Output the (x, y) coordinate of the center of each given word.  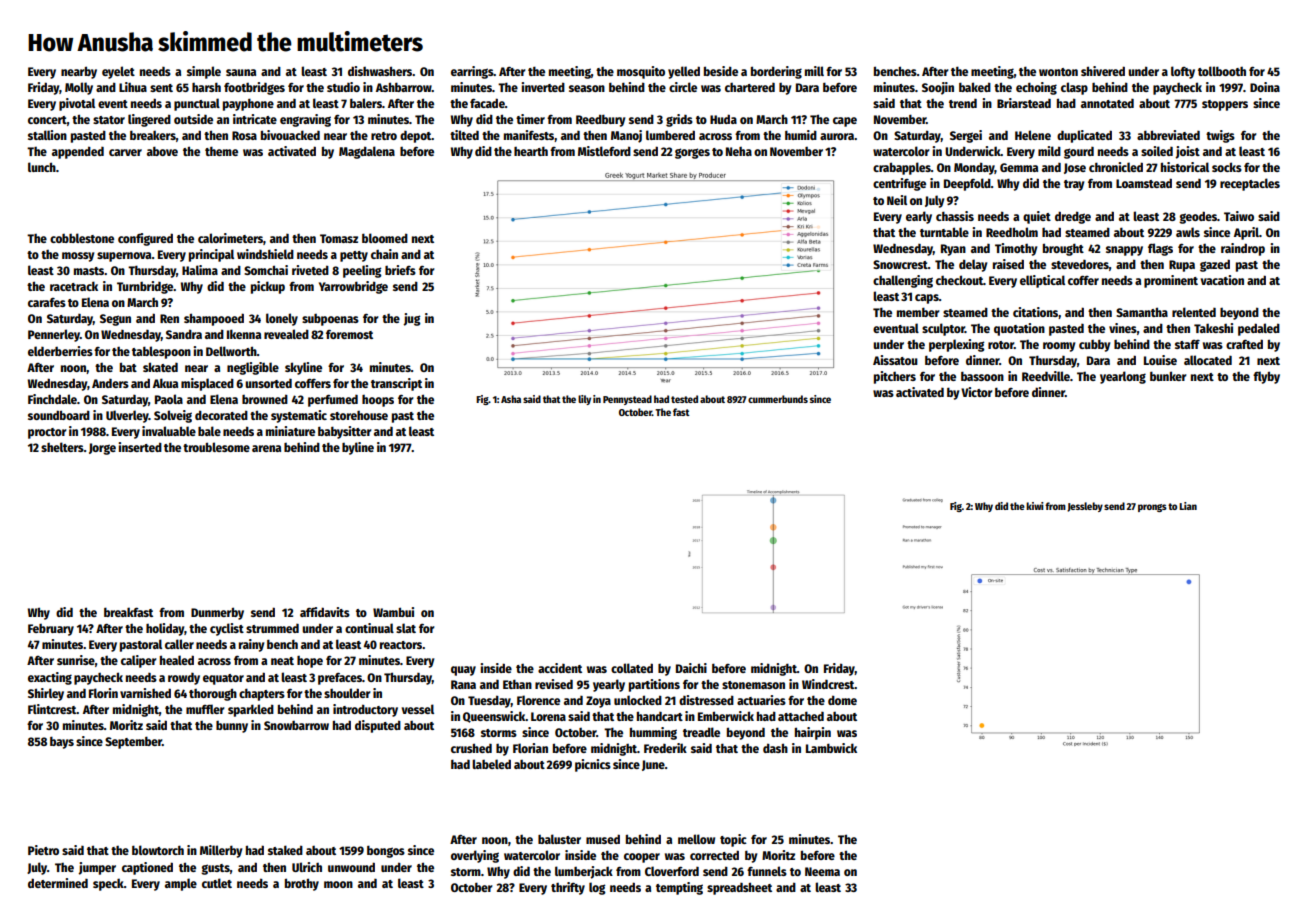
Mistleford (604, 151)
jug (412, 319)
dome (842, 700)
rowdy (184, 679)
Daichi (691, 668)
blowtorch (158, 850)
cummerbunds (778, 399)
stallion (47, 135)
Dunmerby (217, 613)
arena (266, 448)
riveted (310, 270)
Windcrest (828, 684)
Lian (1188, 506)
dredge (1073, 217)
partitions (654, 685)
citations (1035, 312)
